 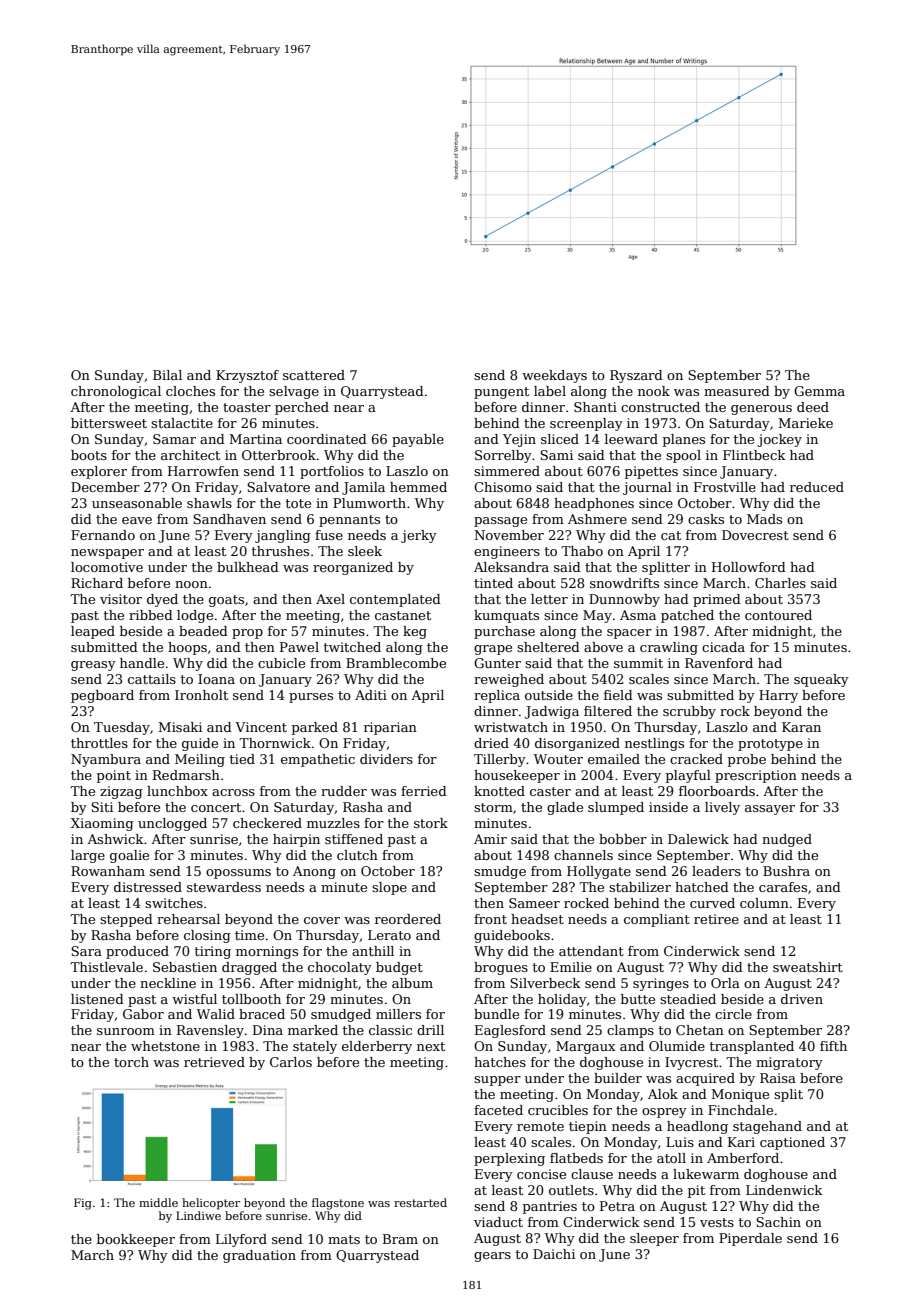 What do you see at coordinates (106, 967) in the page?
I see `Thistlevale` at bounding box center [106, 967].
